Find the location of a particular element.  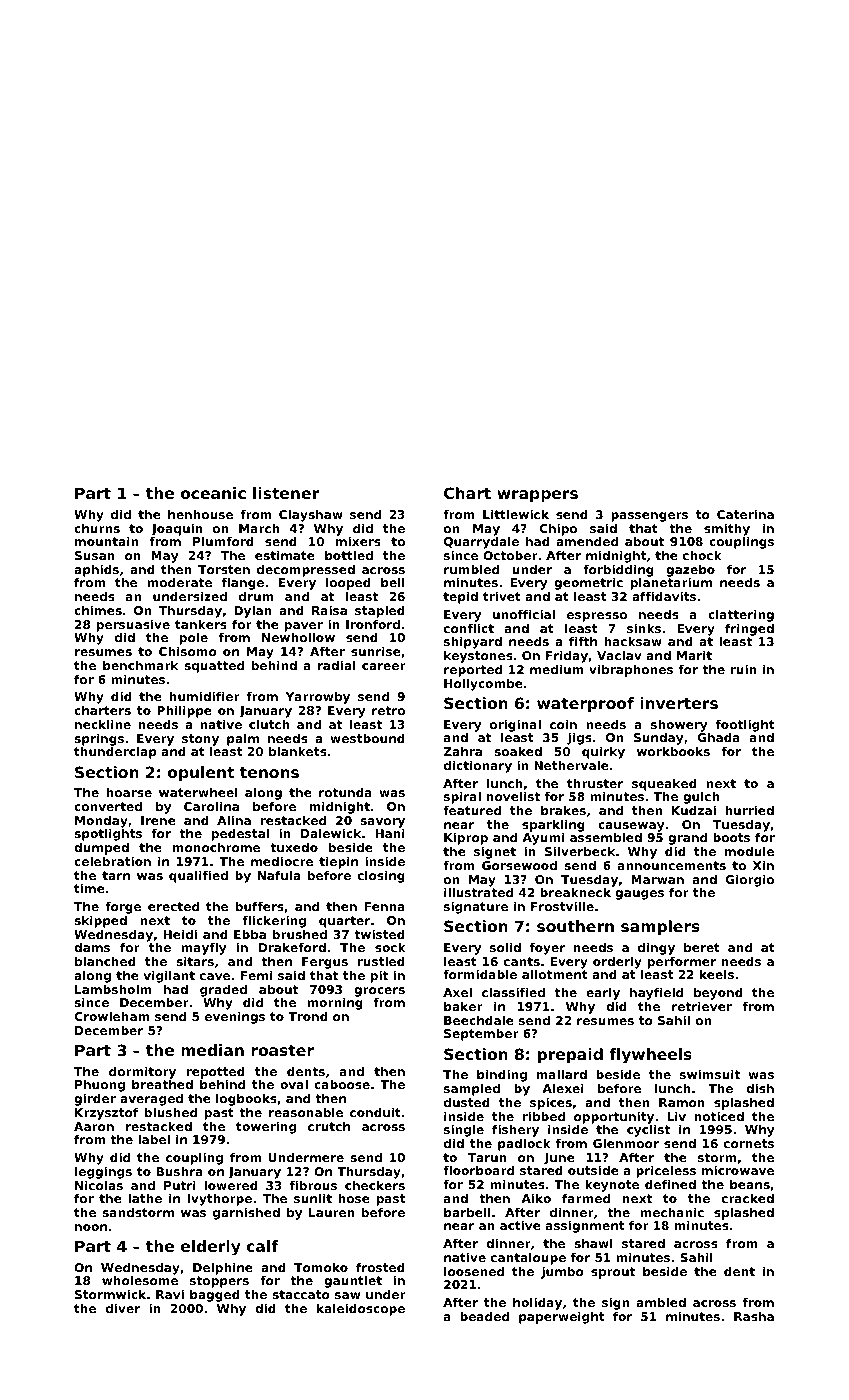

graded is located at coordinates (223, 991).
